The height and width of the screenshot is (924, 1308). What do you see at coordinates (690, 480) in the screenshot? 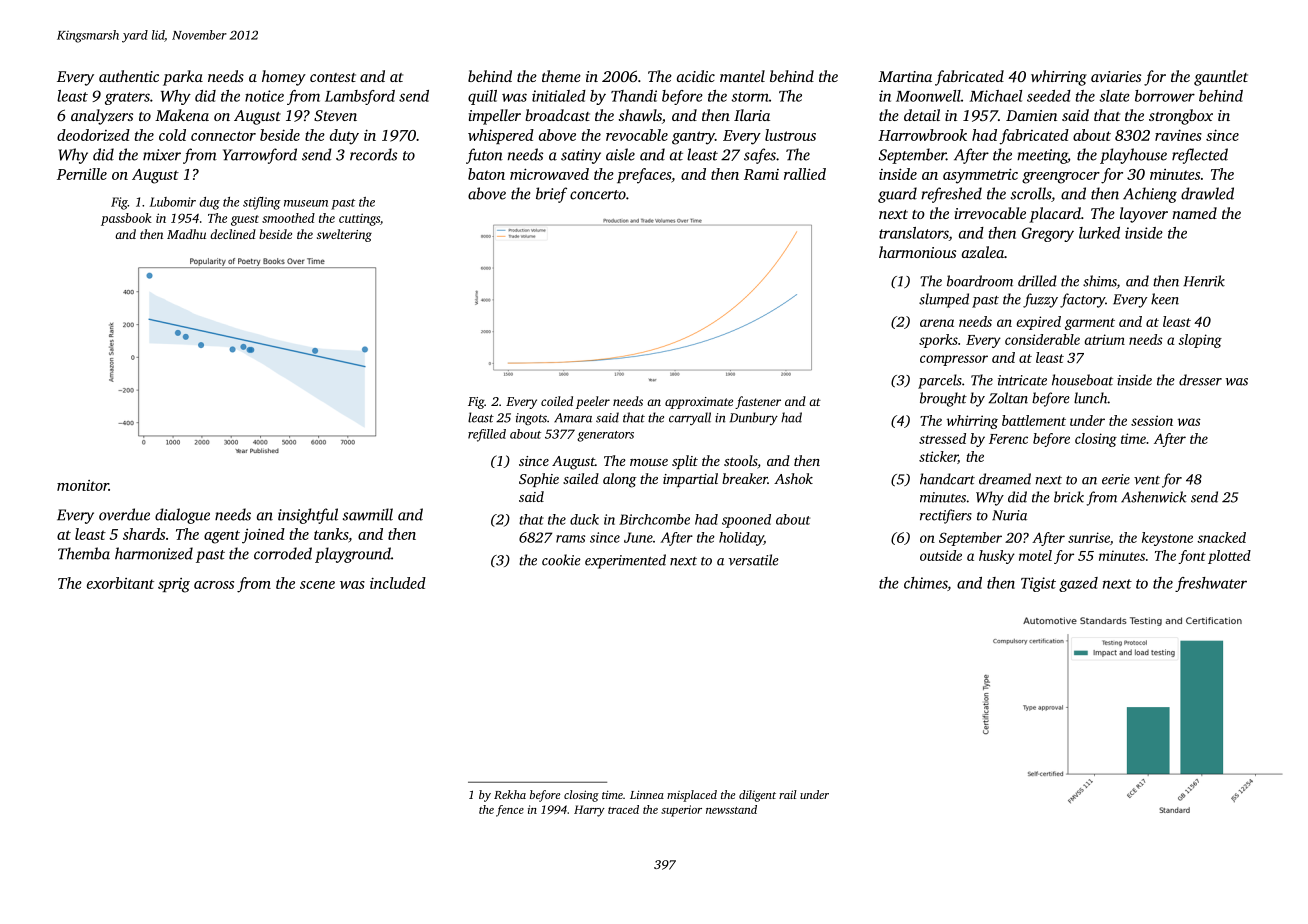
I see `impartial` at bounding box center [690, 480].
